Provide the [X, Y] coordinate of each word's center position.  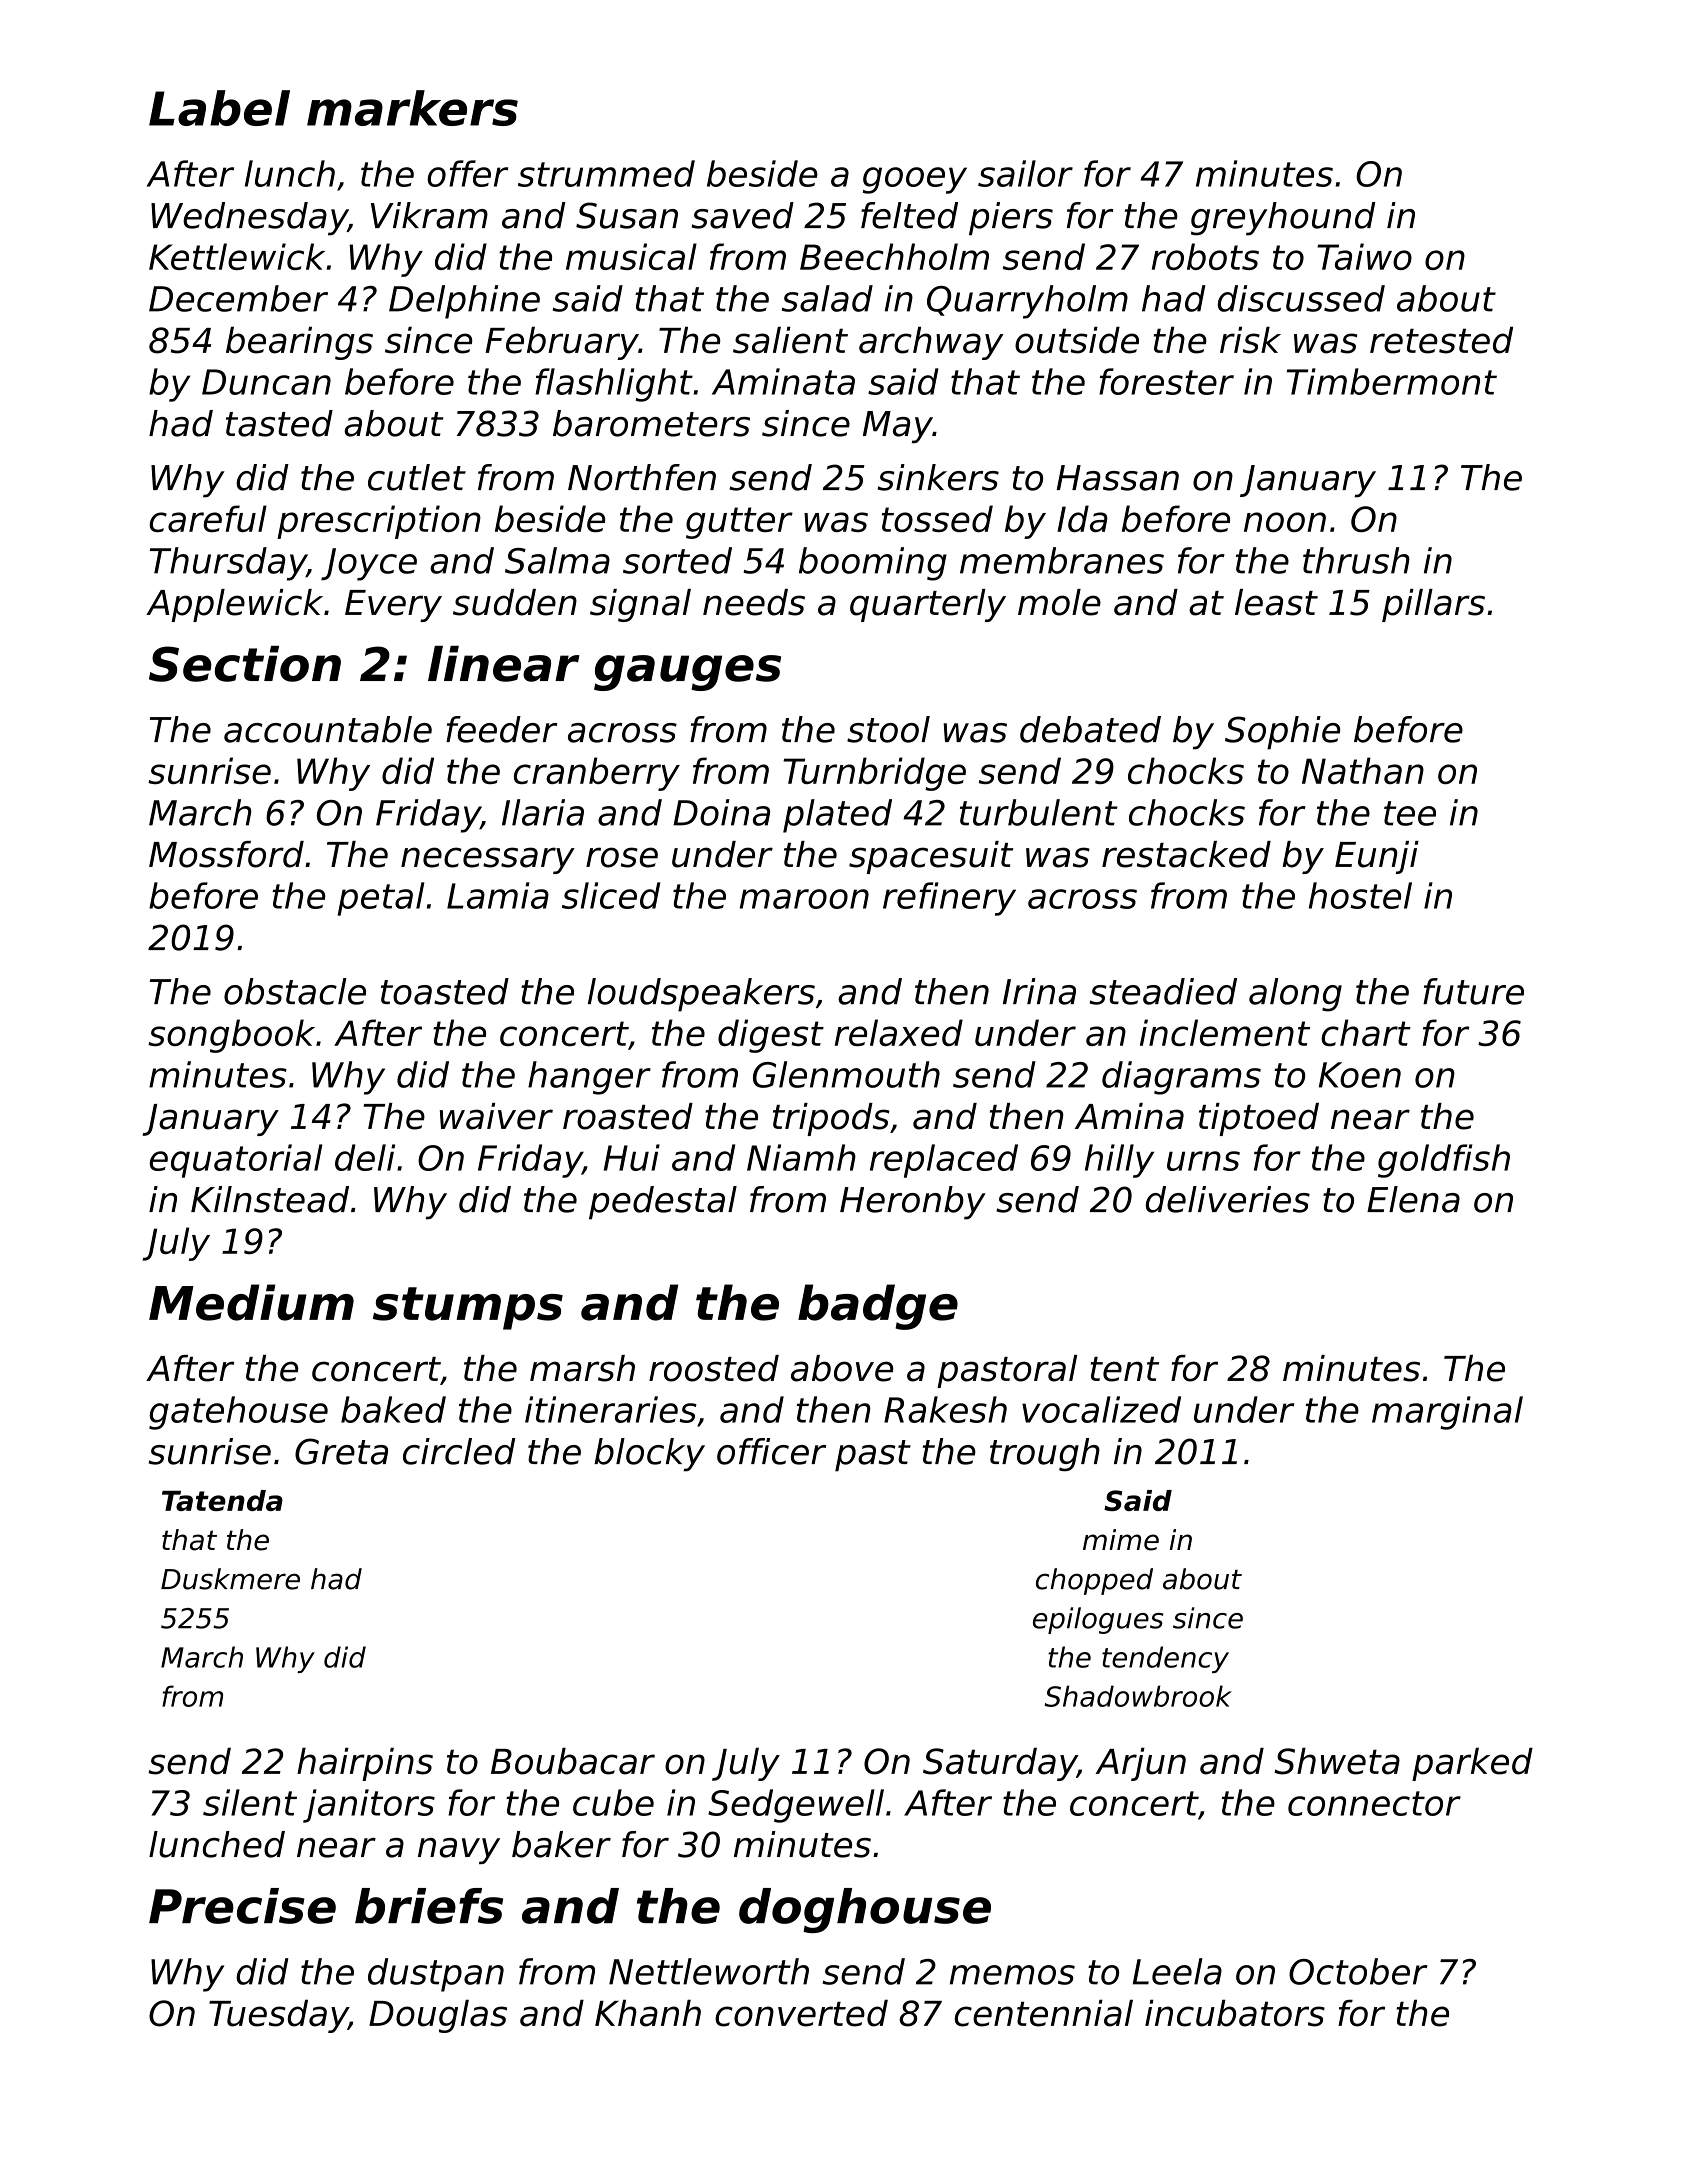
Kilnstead [270, 1199]
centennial [1044, 2013]
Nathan [1363, 770]
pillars [1433, 605]
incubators [1235, 2013]
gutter [739, 523]
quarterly [928, 605]
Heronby [913, 1203]
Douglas [438, 2016]
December [238, 298]
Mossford [226, 854]
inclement [1225, 1032]
